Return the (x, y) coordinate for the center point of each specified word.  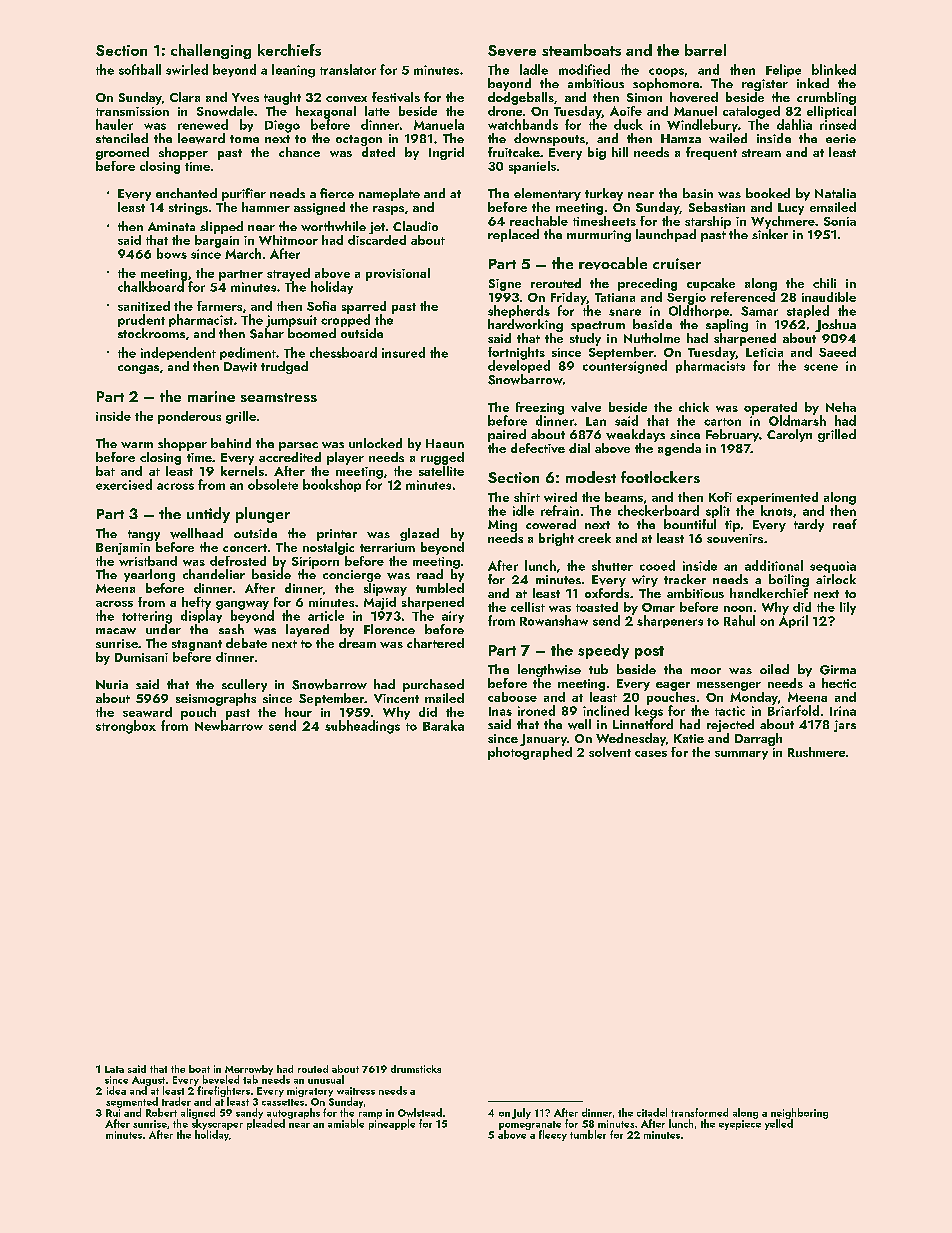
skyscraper (217, 1124)
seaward (147, 712)
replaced (513, 235)
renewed (203, 124)
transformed (699, 1112)
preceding (647, 284)
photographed (530, 753)
